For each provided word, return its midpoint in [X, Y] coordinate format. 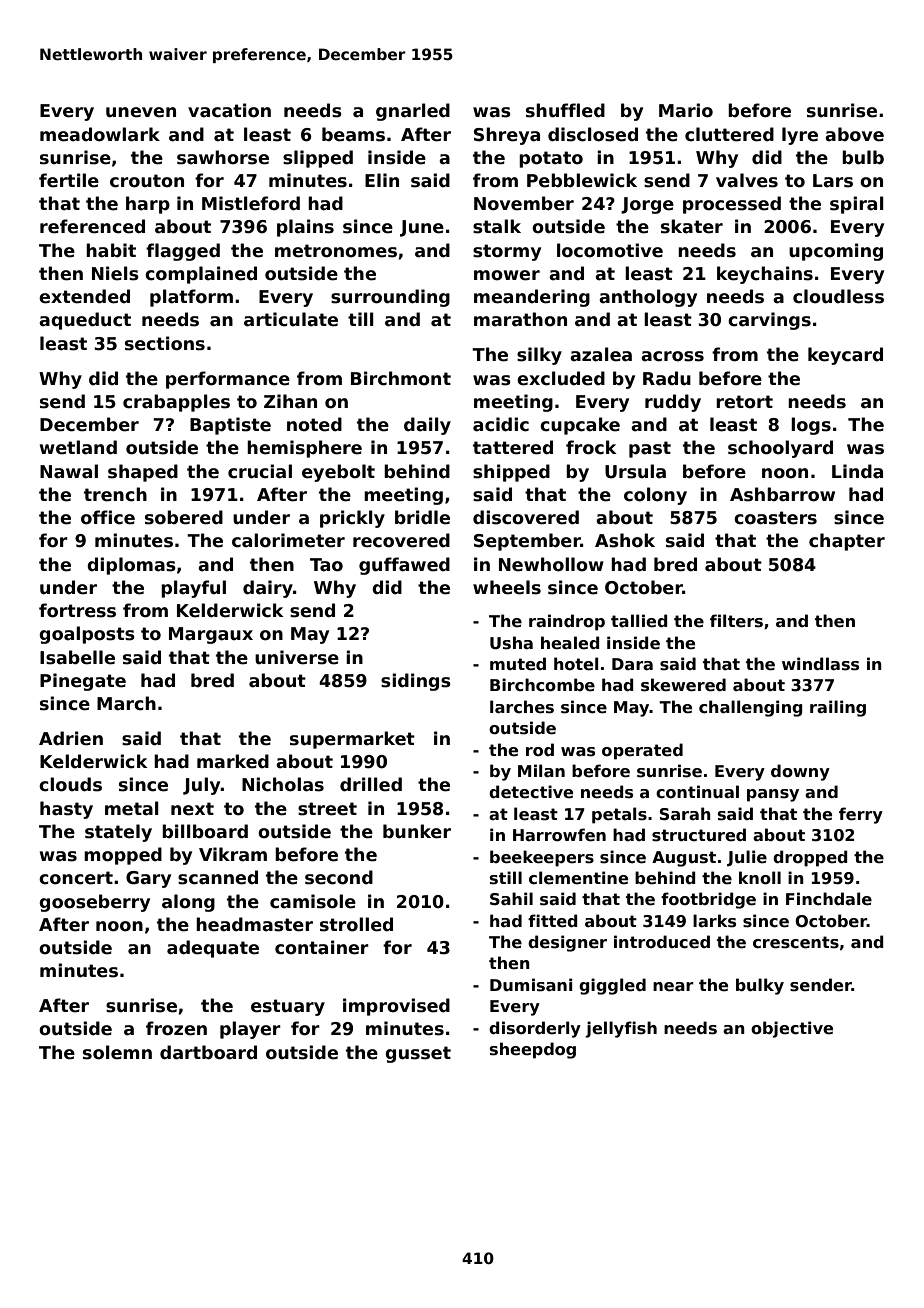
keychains [765, 275]
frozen [176, 1028]
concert [76, 878]
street [327, 809]
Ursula [635, 471]
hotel [576, 664]
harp [148, 205]
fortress [77, 610]
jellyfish [621, 1029]
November [524, 203]
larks [714, 921]
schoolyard [780, 449]
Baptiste [230, 426]
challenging [751, 708]
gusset [418, 1054]
